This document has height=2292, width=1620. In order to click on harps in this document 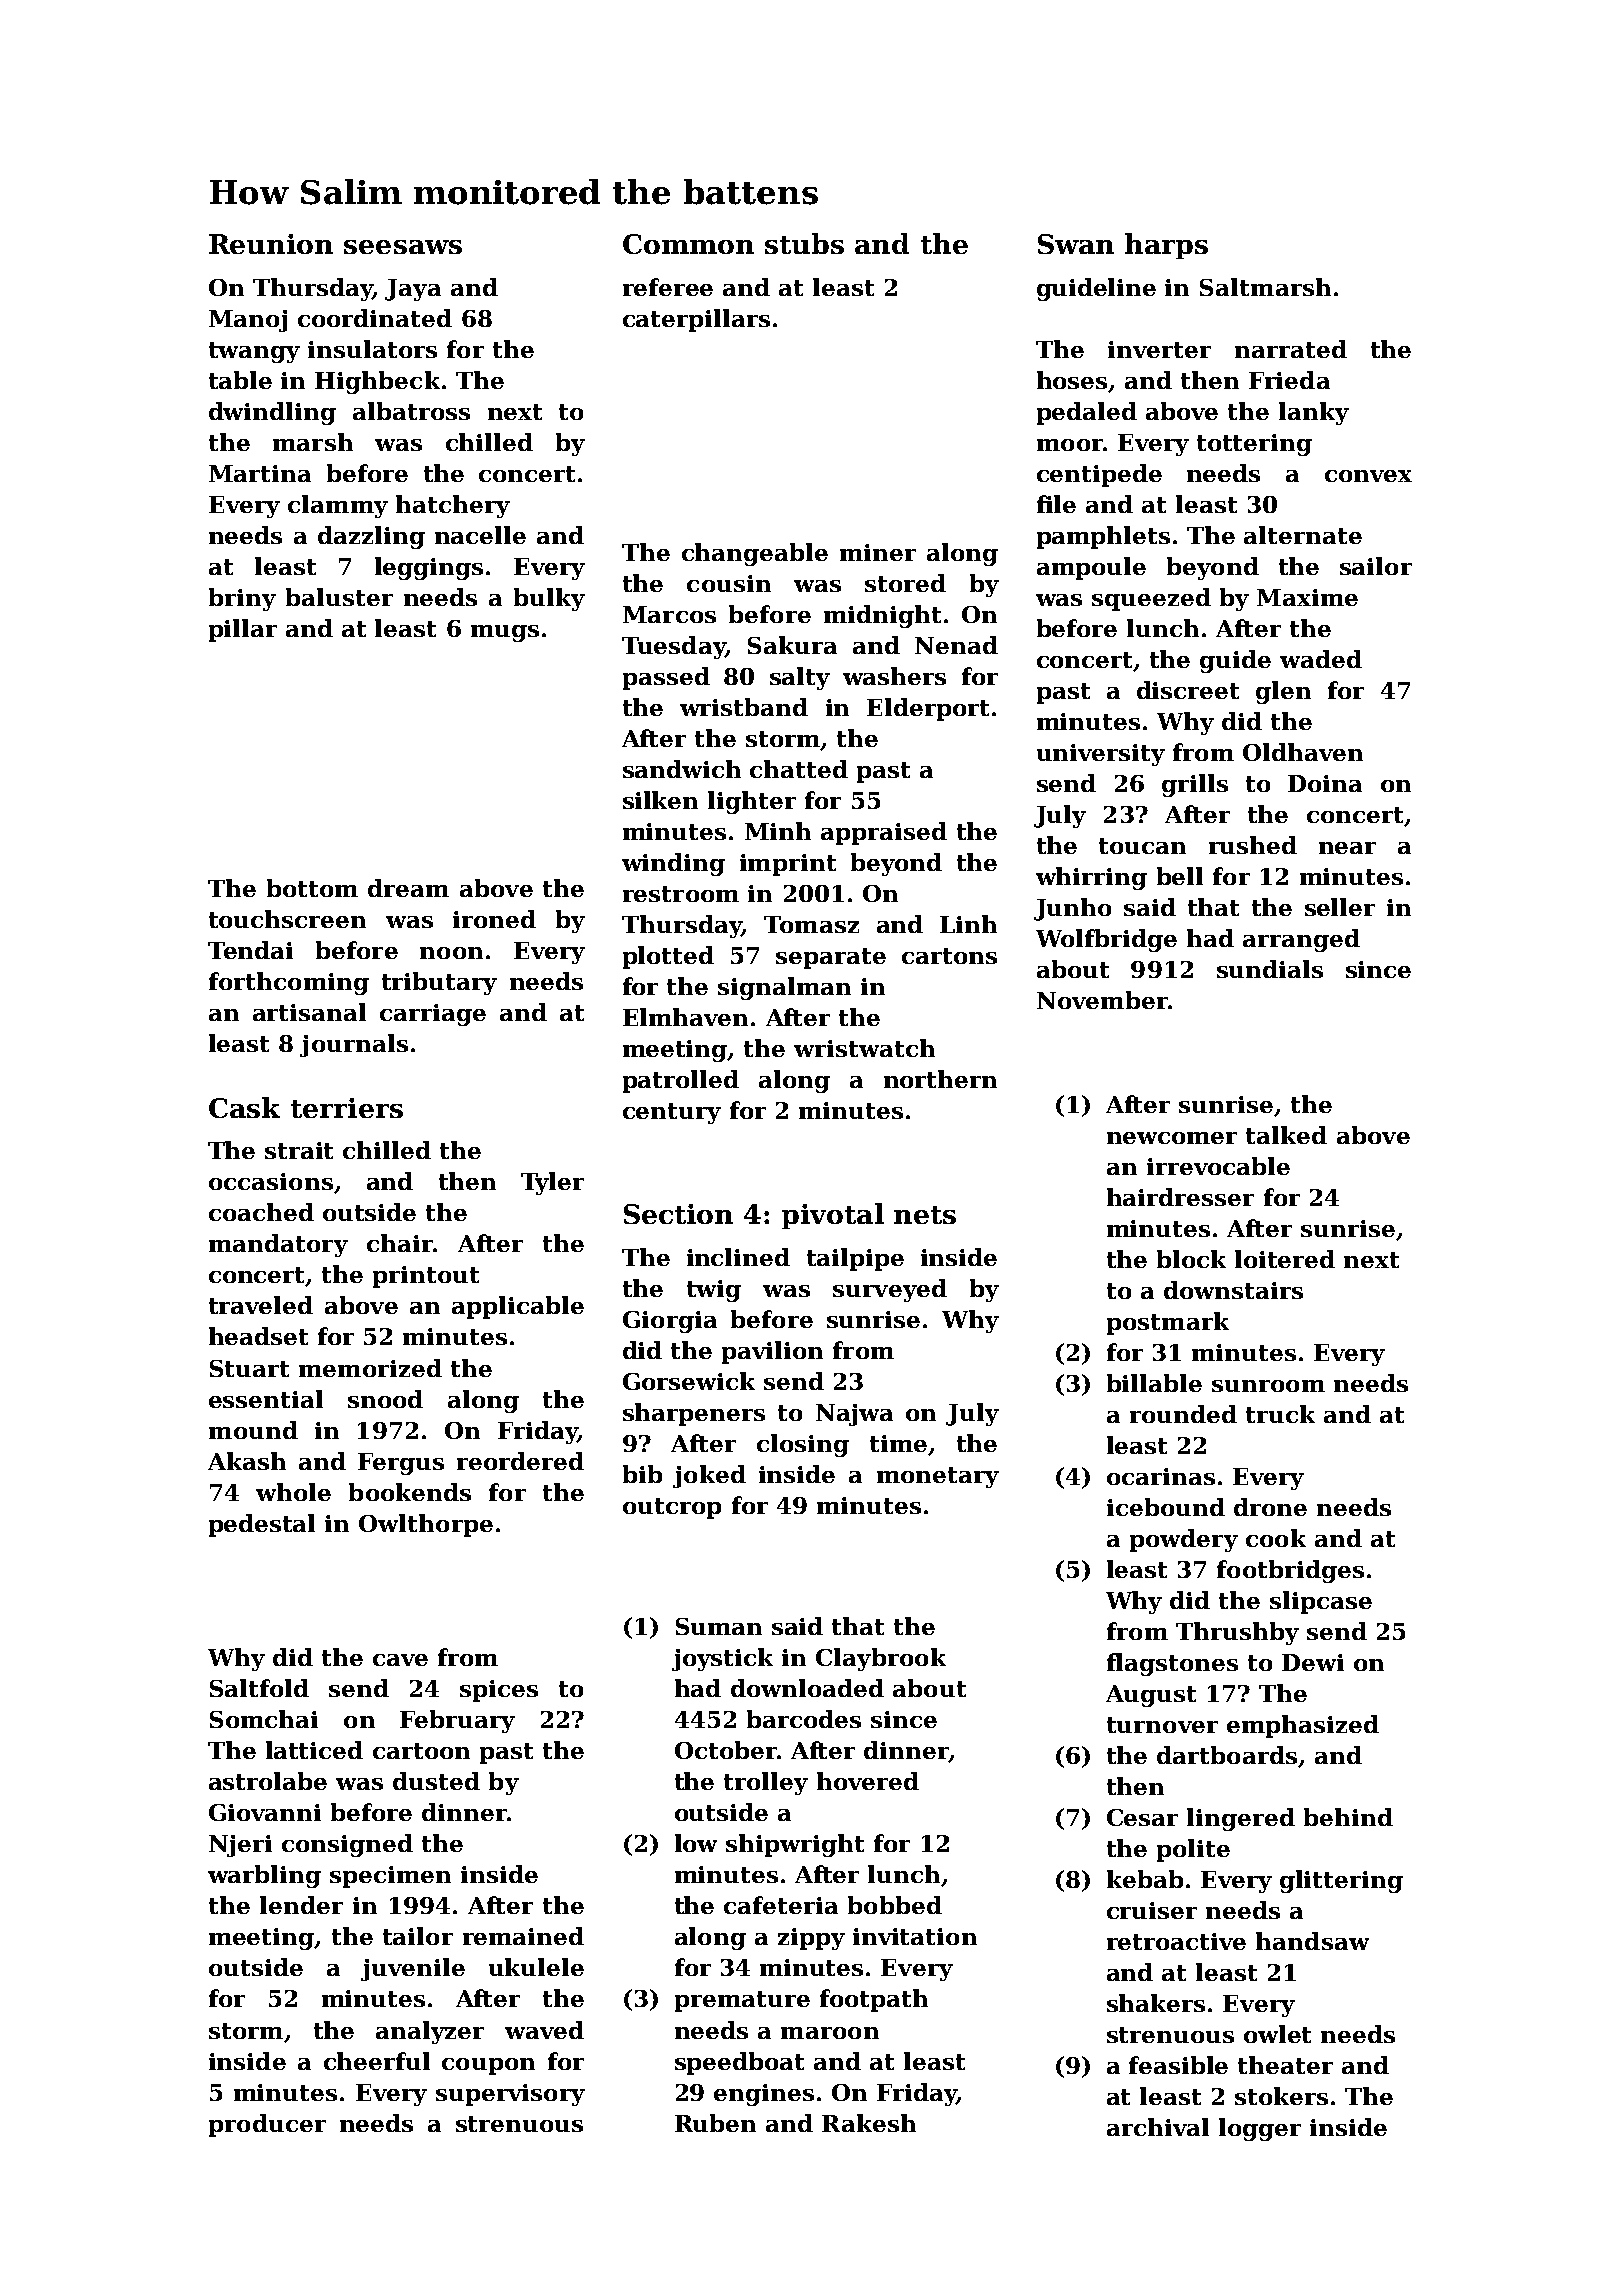, I will do `click(1166, 246)`.
